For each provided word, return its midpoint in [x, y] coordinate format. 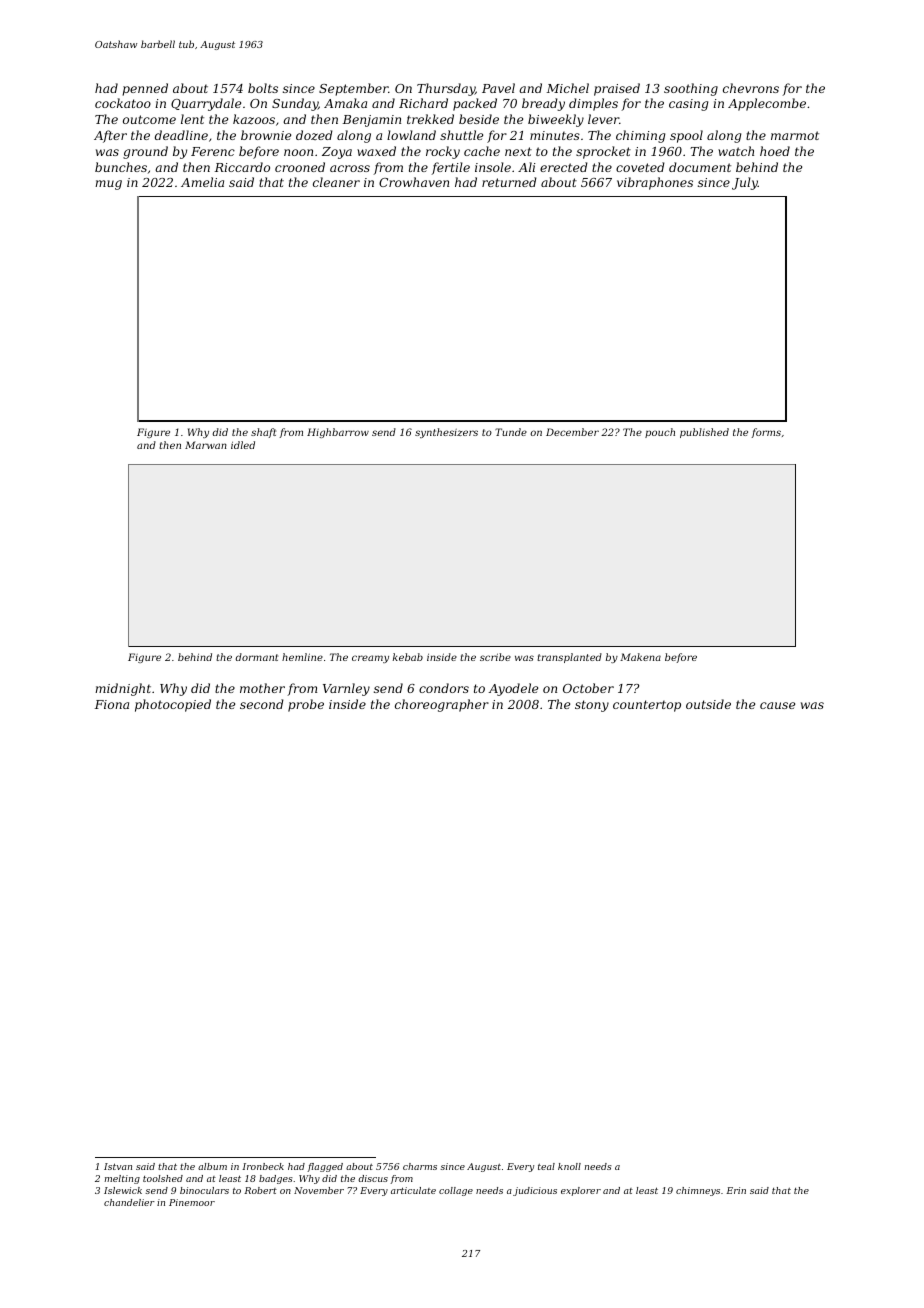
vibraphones [655, 183]
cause [777, 705]
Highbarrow [338, 433]
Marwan [206, 445]
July [745, 183]
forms [766, 433]
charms [420, 1166]
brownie [266, 135]
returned [509, 182]
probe [306, 705]
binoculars [204, 1190]
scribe [495, 657]
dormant [256, 657]
